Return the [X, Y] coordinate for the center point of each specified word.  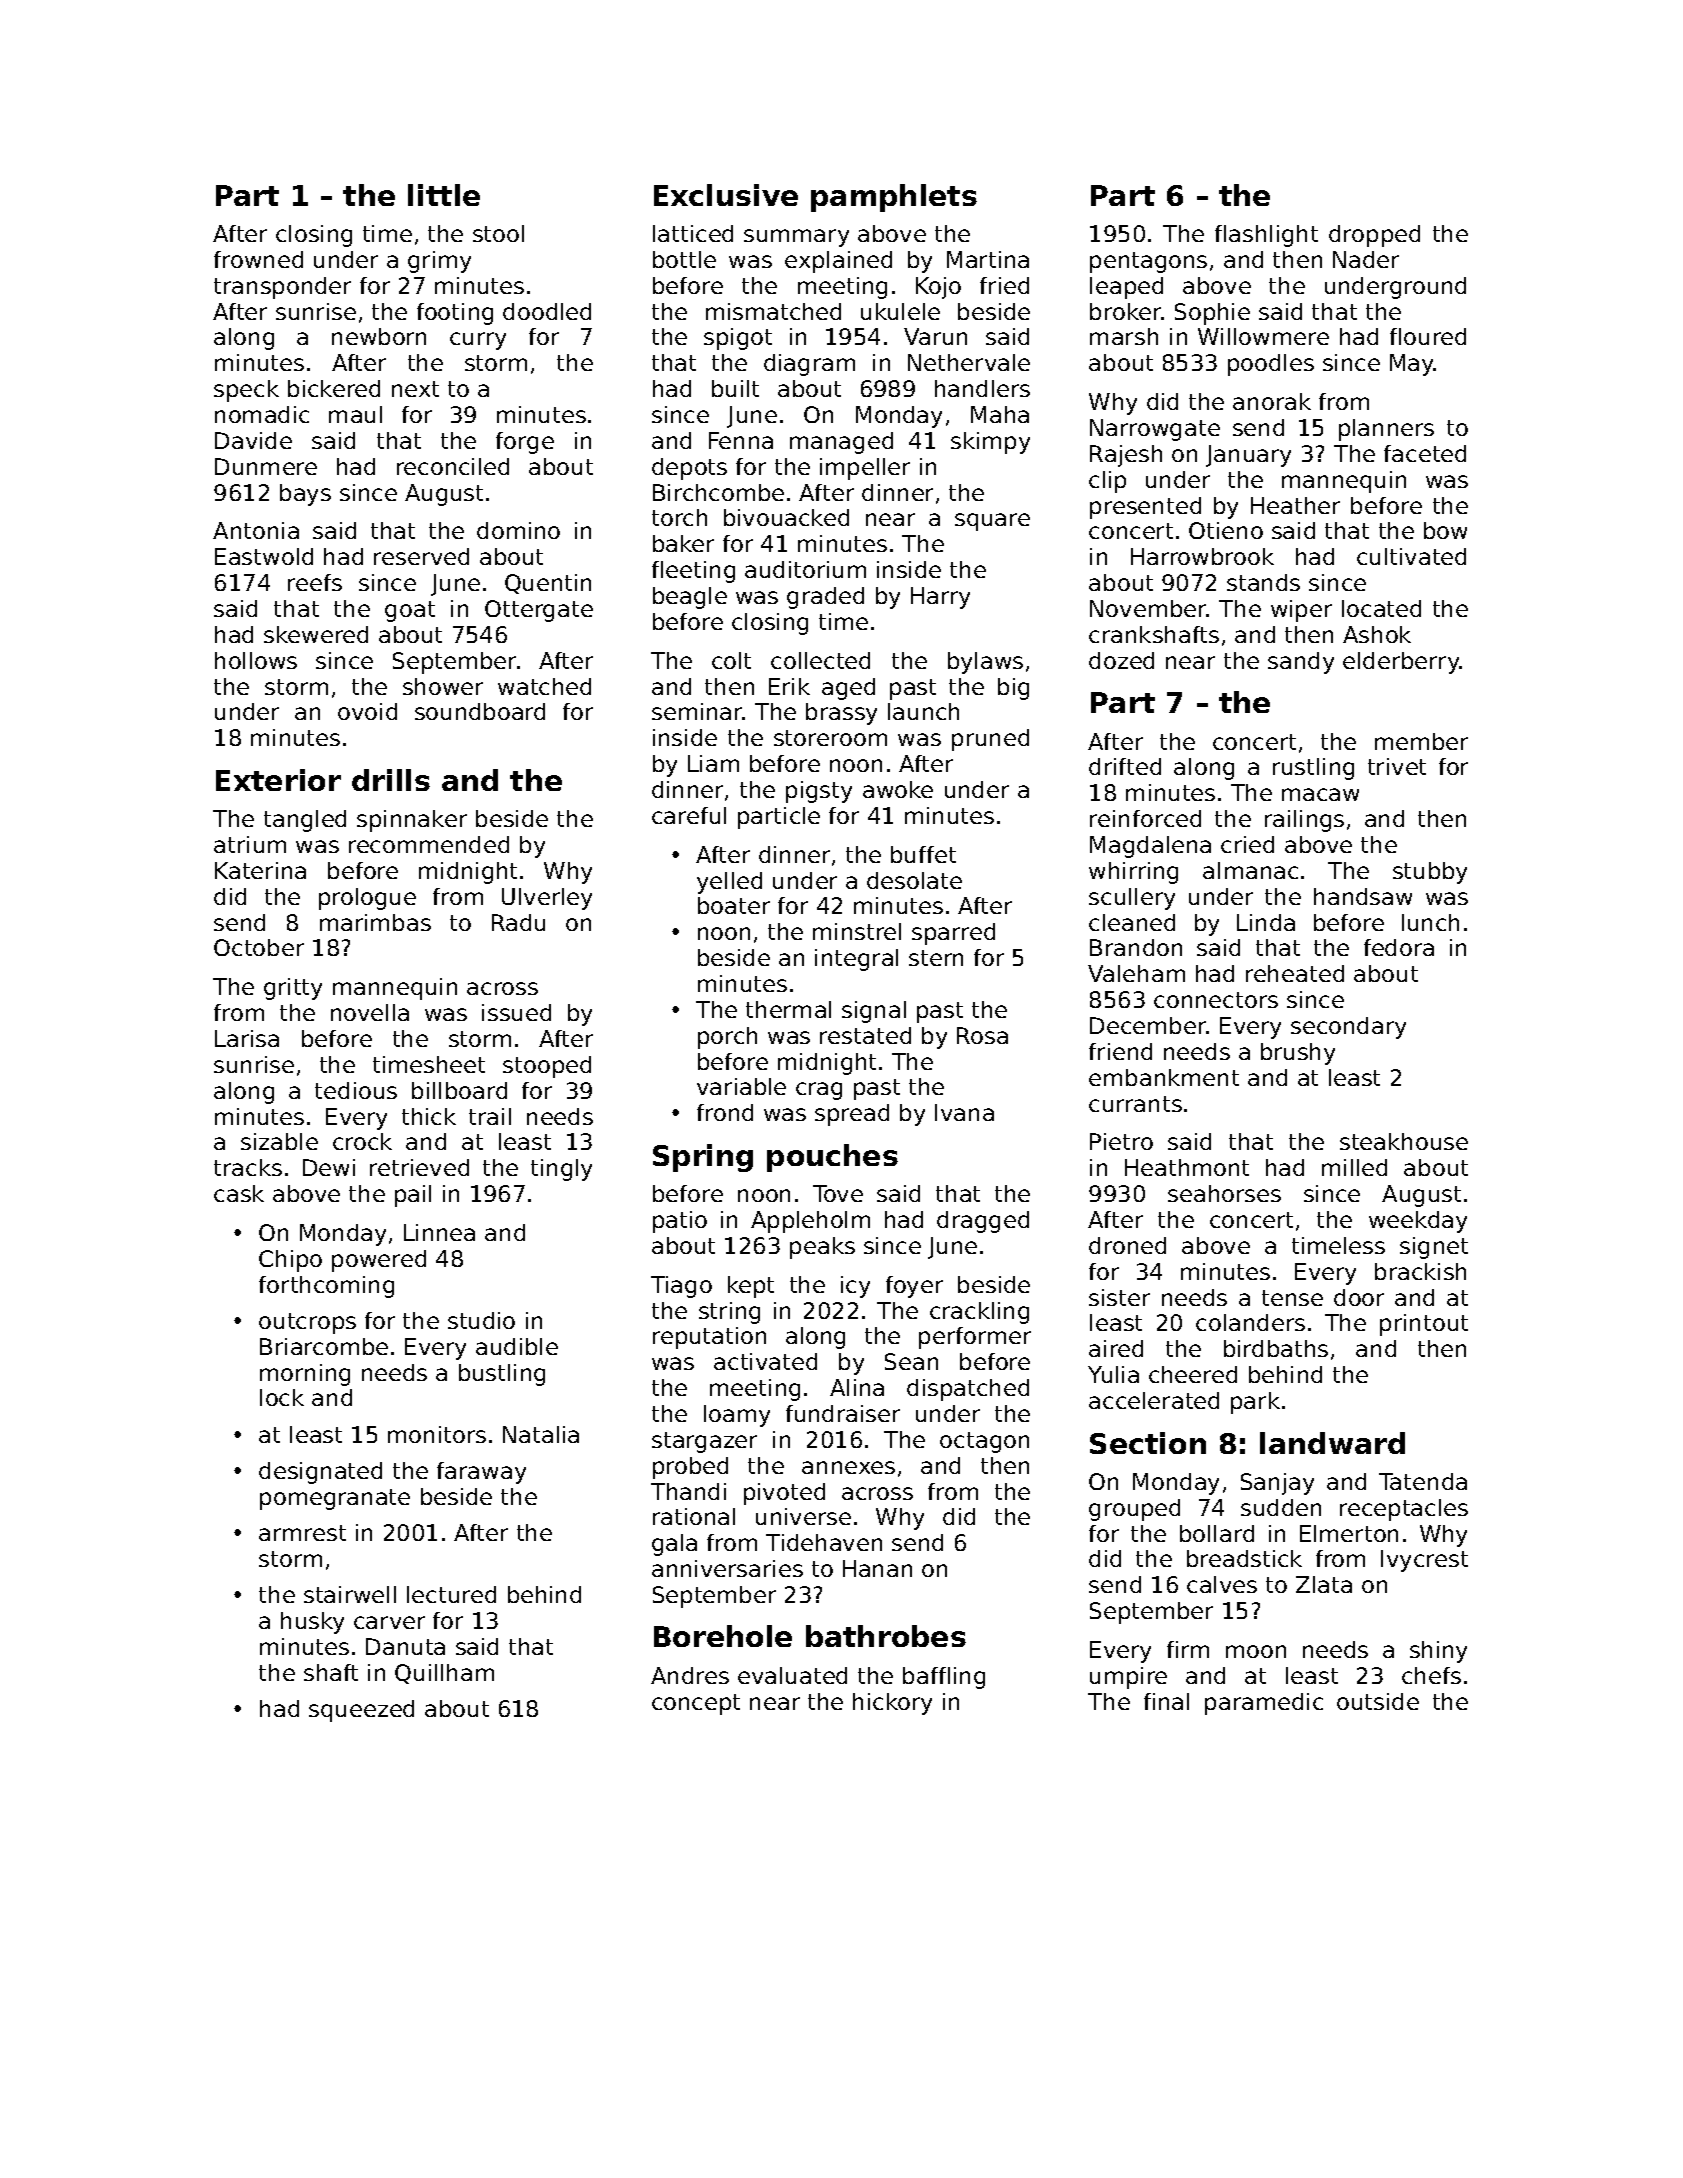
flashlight [1266, 236]
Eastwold [264, 556]
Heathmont [1187, 1167]
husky [312, 1623]
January [1248, 456]
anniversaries [727, 1568]
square [992, 522]
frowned [258, 259]
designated [320, 1473]
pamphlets [894, 198]
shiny [1438, 1652]
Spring [703, 1158]
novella [370, 1012]
